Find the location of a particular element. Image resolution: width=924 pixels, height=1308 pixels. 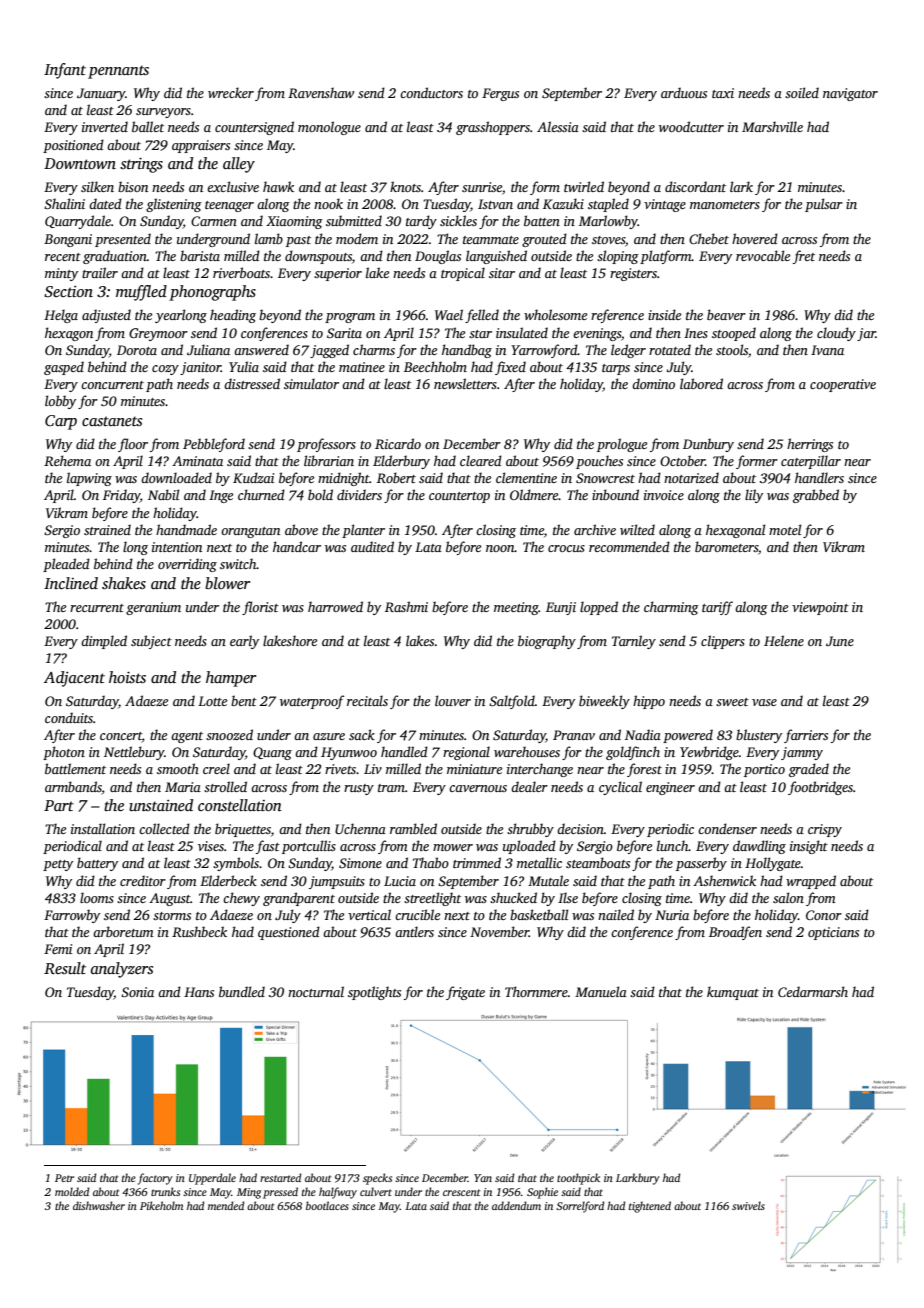

cooperative is located at coordinates (843, 385).
